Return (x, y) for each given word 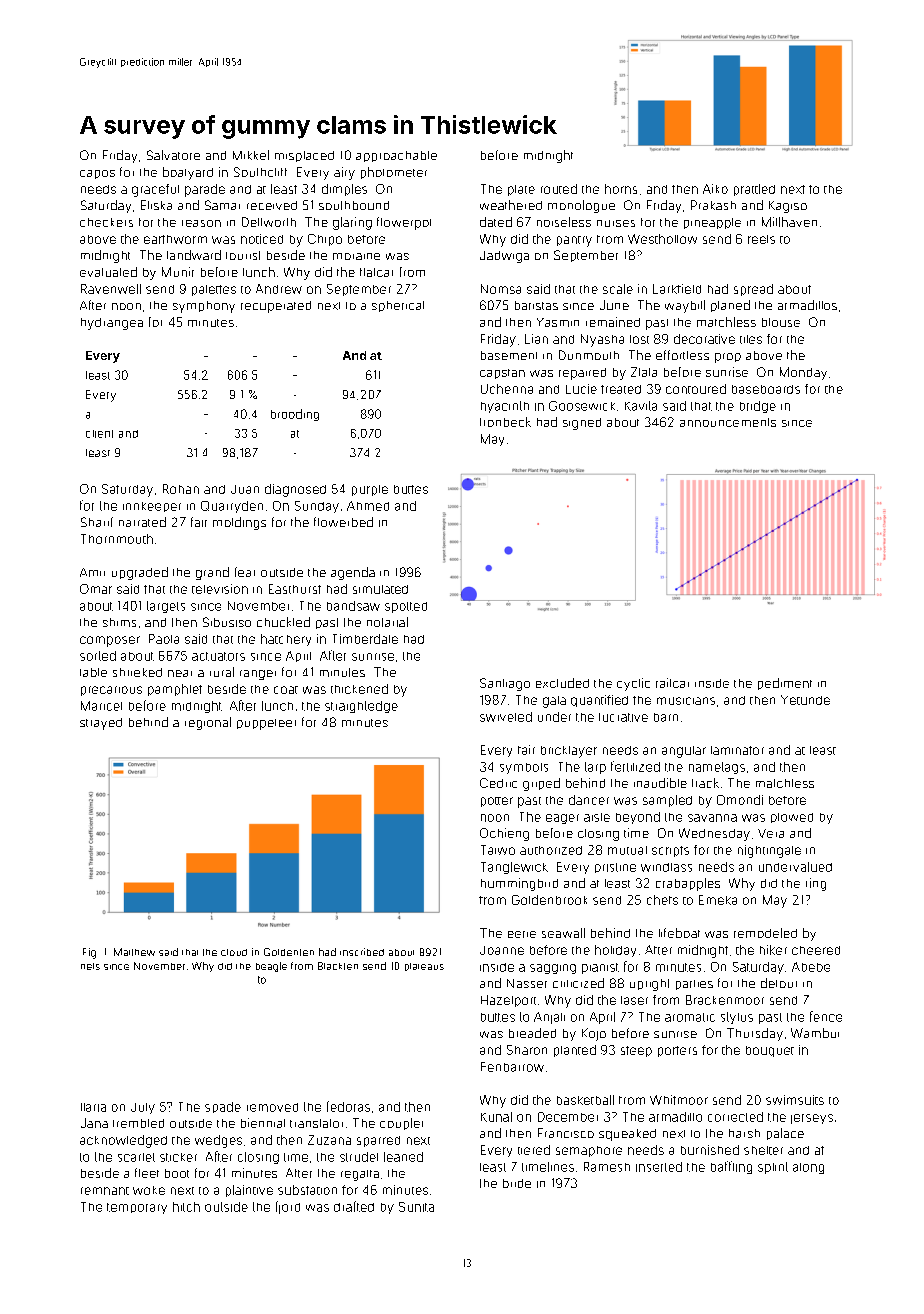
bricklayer (569, 752)
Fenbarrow (512, 1067)
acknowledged (123, 1141)
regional (208, 723)
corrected (735, 1117)
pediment (785, 684)
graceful (155, 190)
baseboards (766, 389)
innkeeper (152, 507)
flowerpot (404, 223)
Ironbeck (505, 422)
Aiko (715, 189)
